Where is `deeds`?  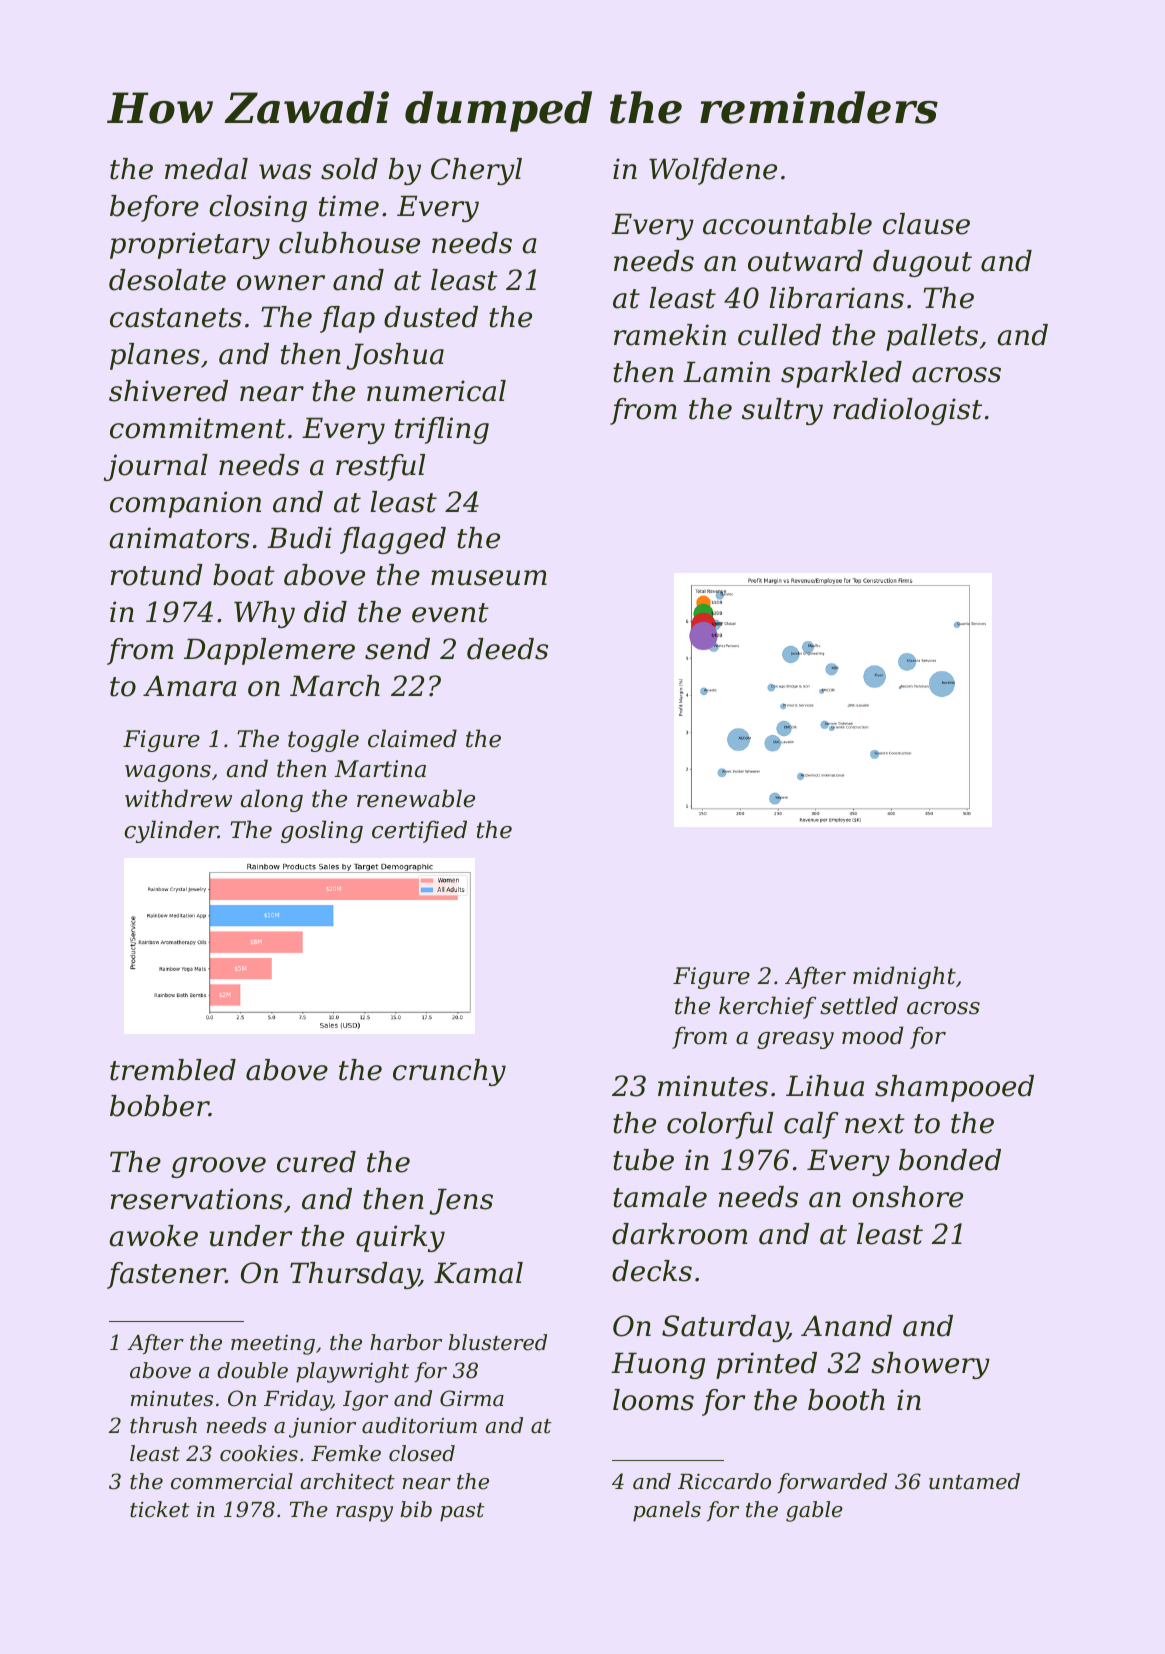 deeds is located at coordinates (507, 649).
